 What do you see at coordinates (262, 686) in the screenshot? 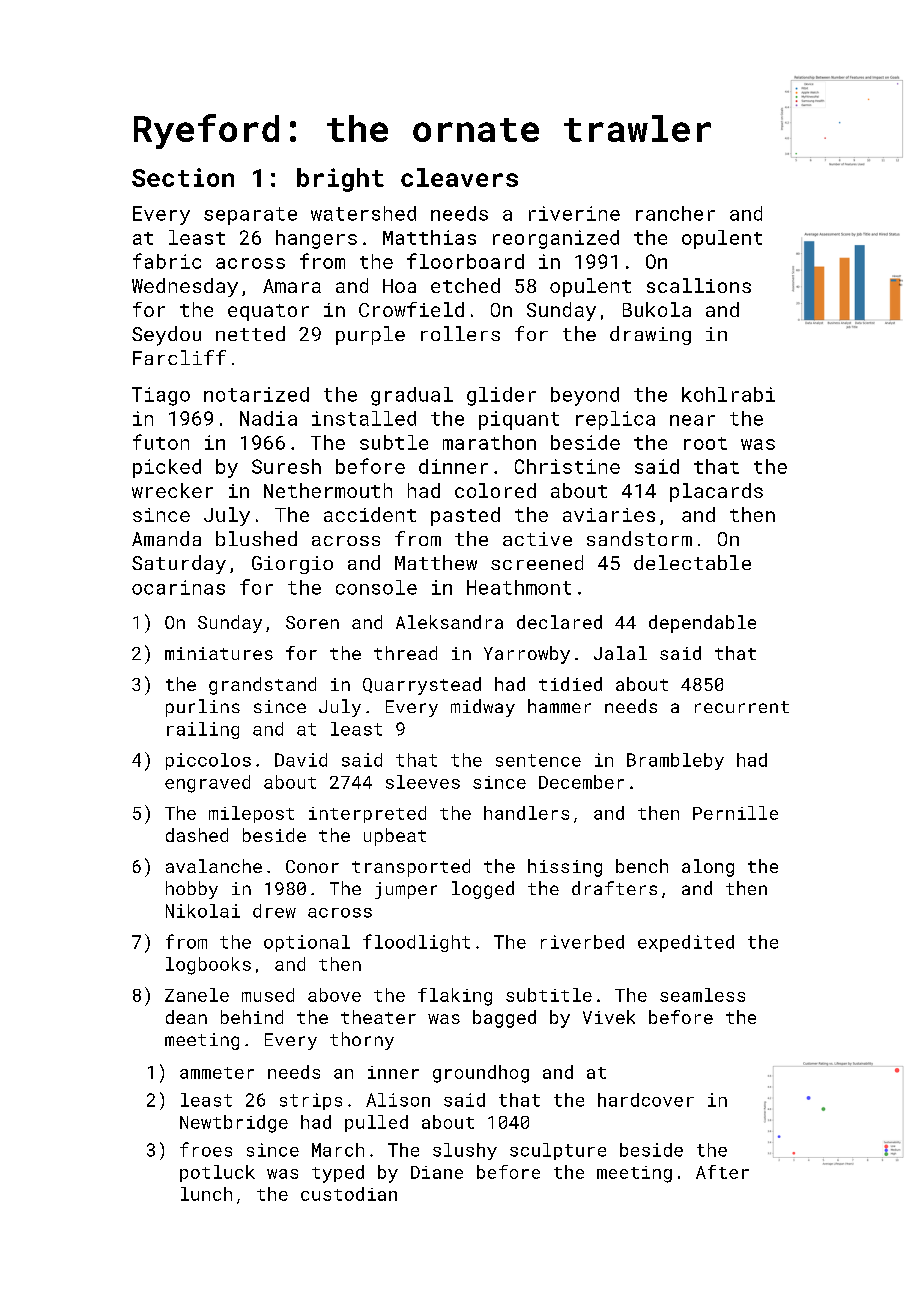
I see `grandstand` at bounding box center [262, 686].
